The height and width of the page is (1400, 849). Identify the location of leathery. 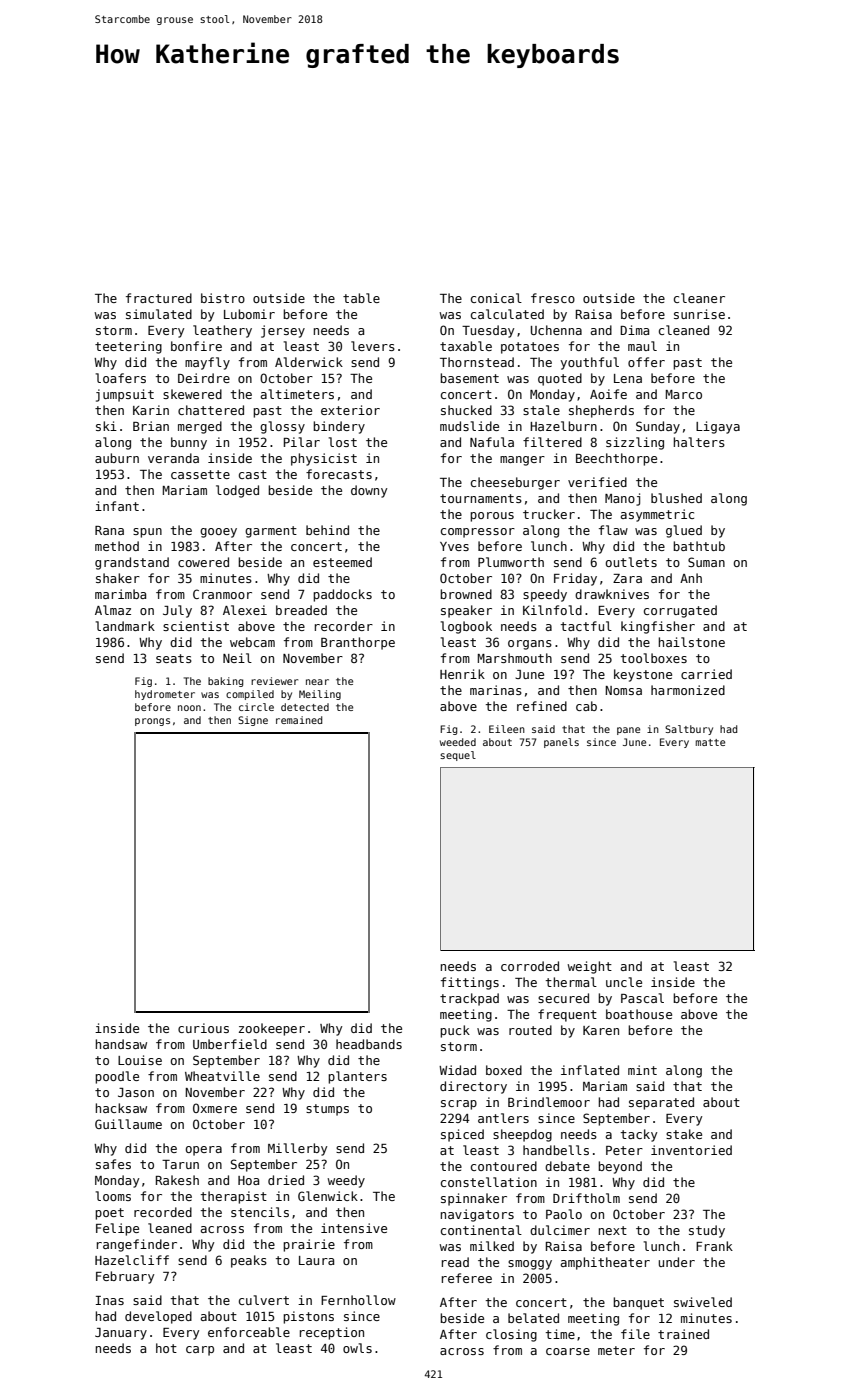
(222, 331).
